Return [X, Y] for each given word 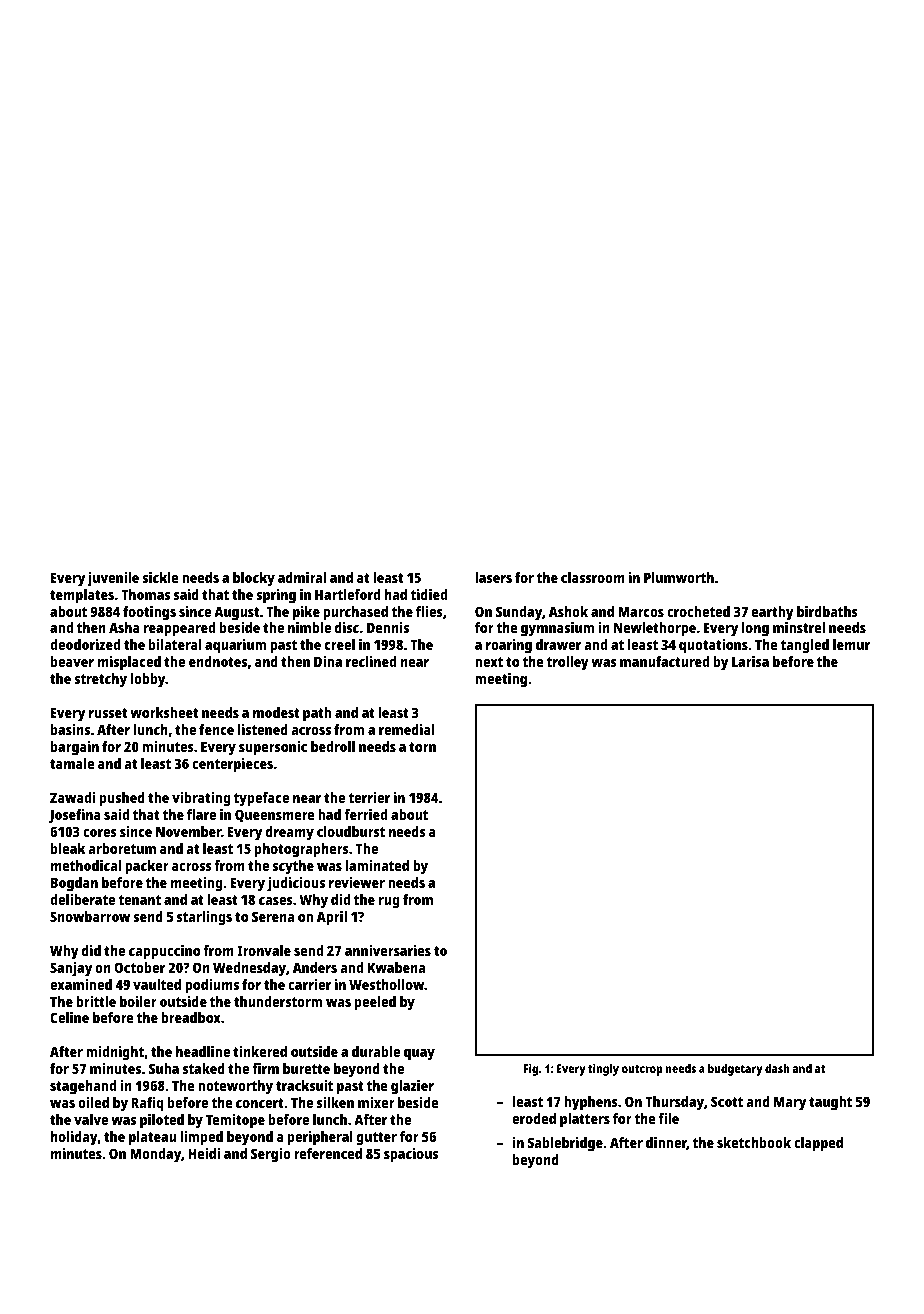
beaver [72, 661]
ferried [365, 814]
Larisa [750, 661]
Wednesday [249, 969]
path [317, 714]
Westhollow [386, 984]
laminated [377, 865]
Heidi [204, 1153]
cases [276, 901]
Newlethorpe [655, 629]
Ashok [568, 611]
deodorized [85, 644]
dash [777, 1068]
